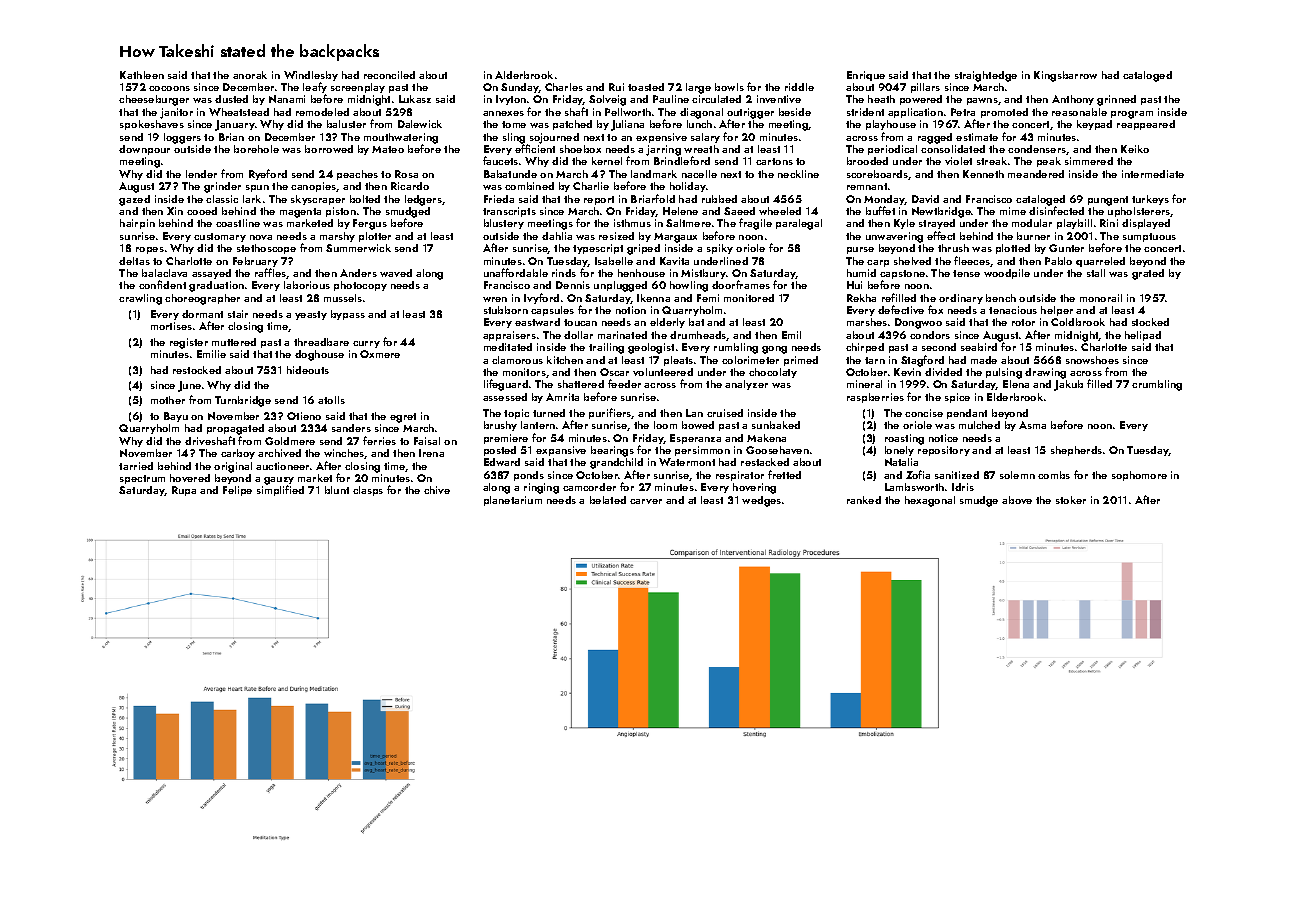 The width and height of the document is (1308, 924). I want to click on gong, so click(774, 350).
